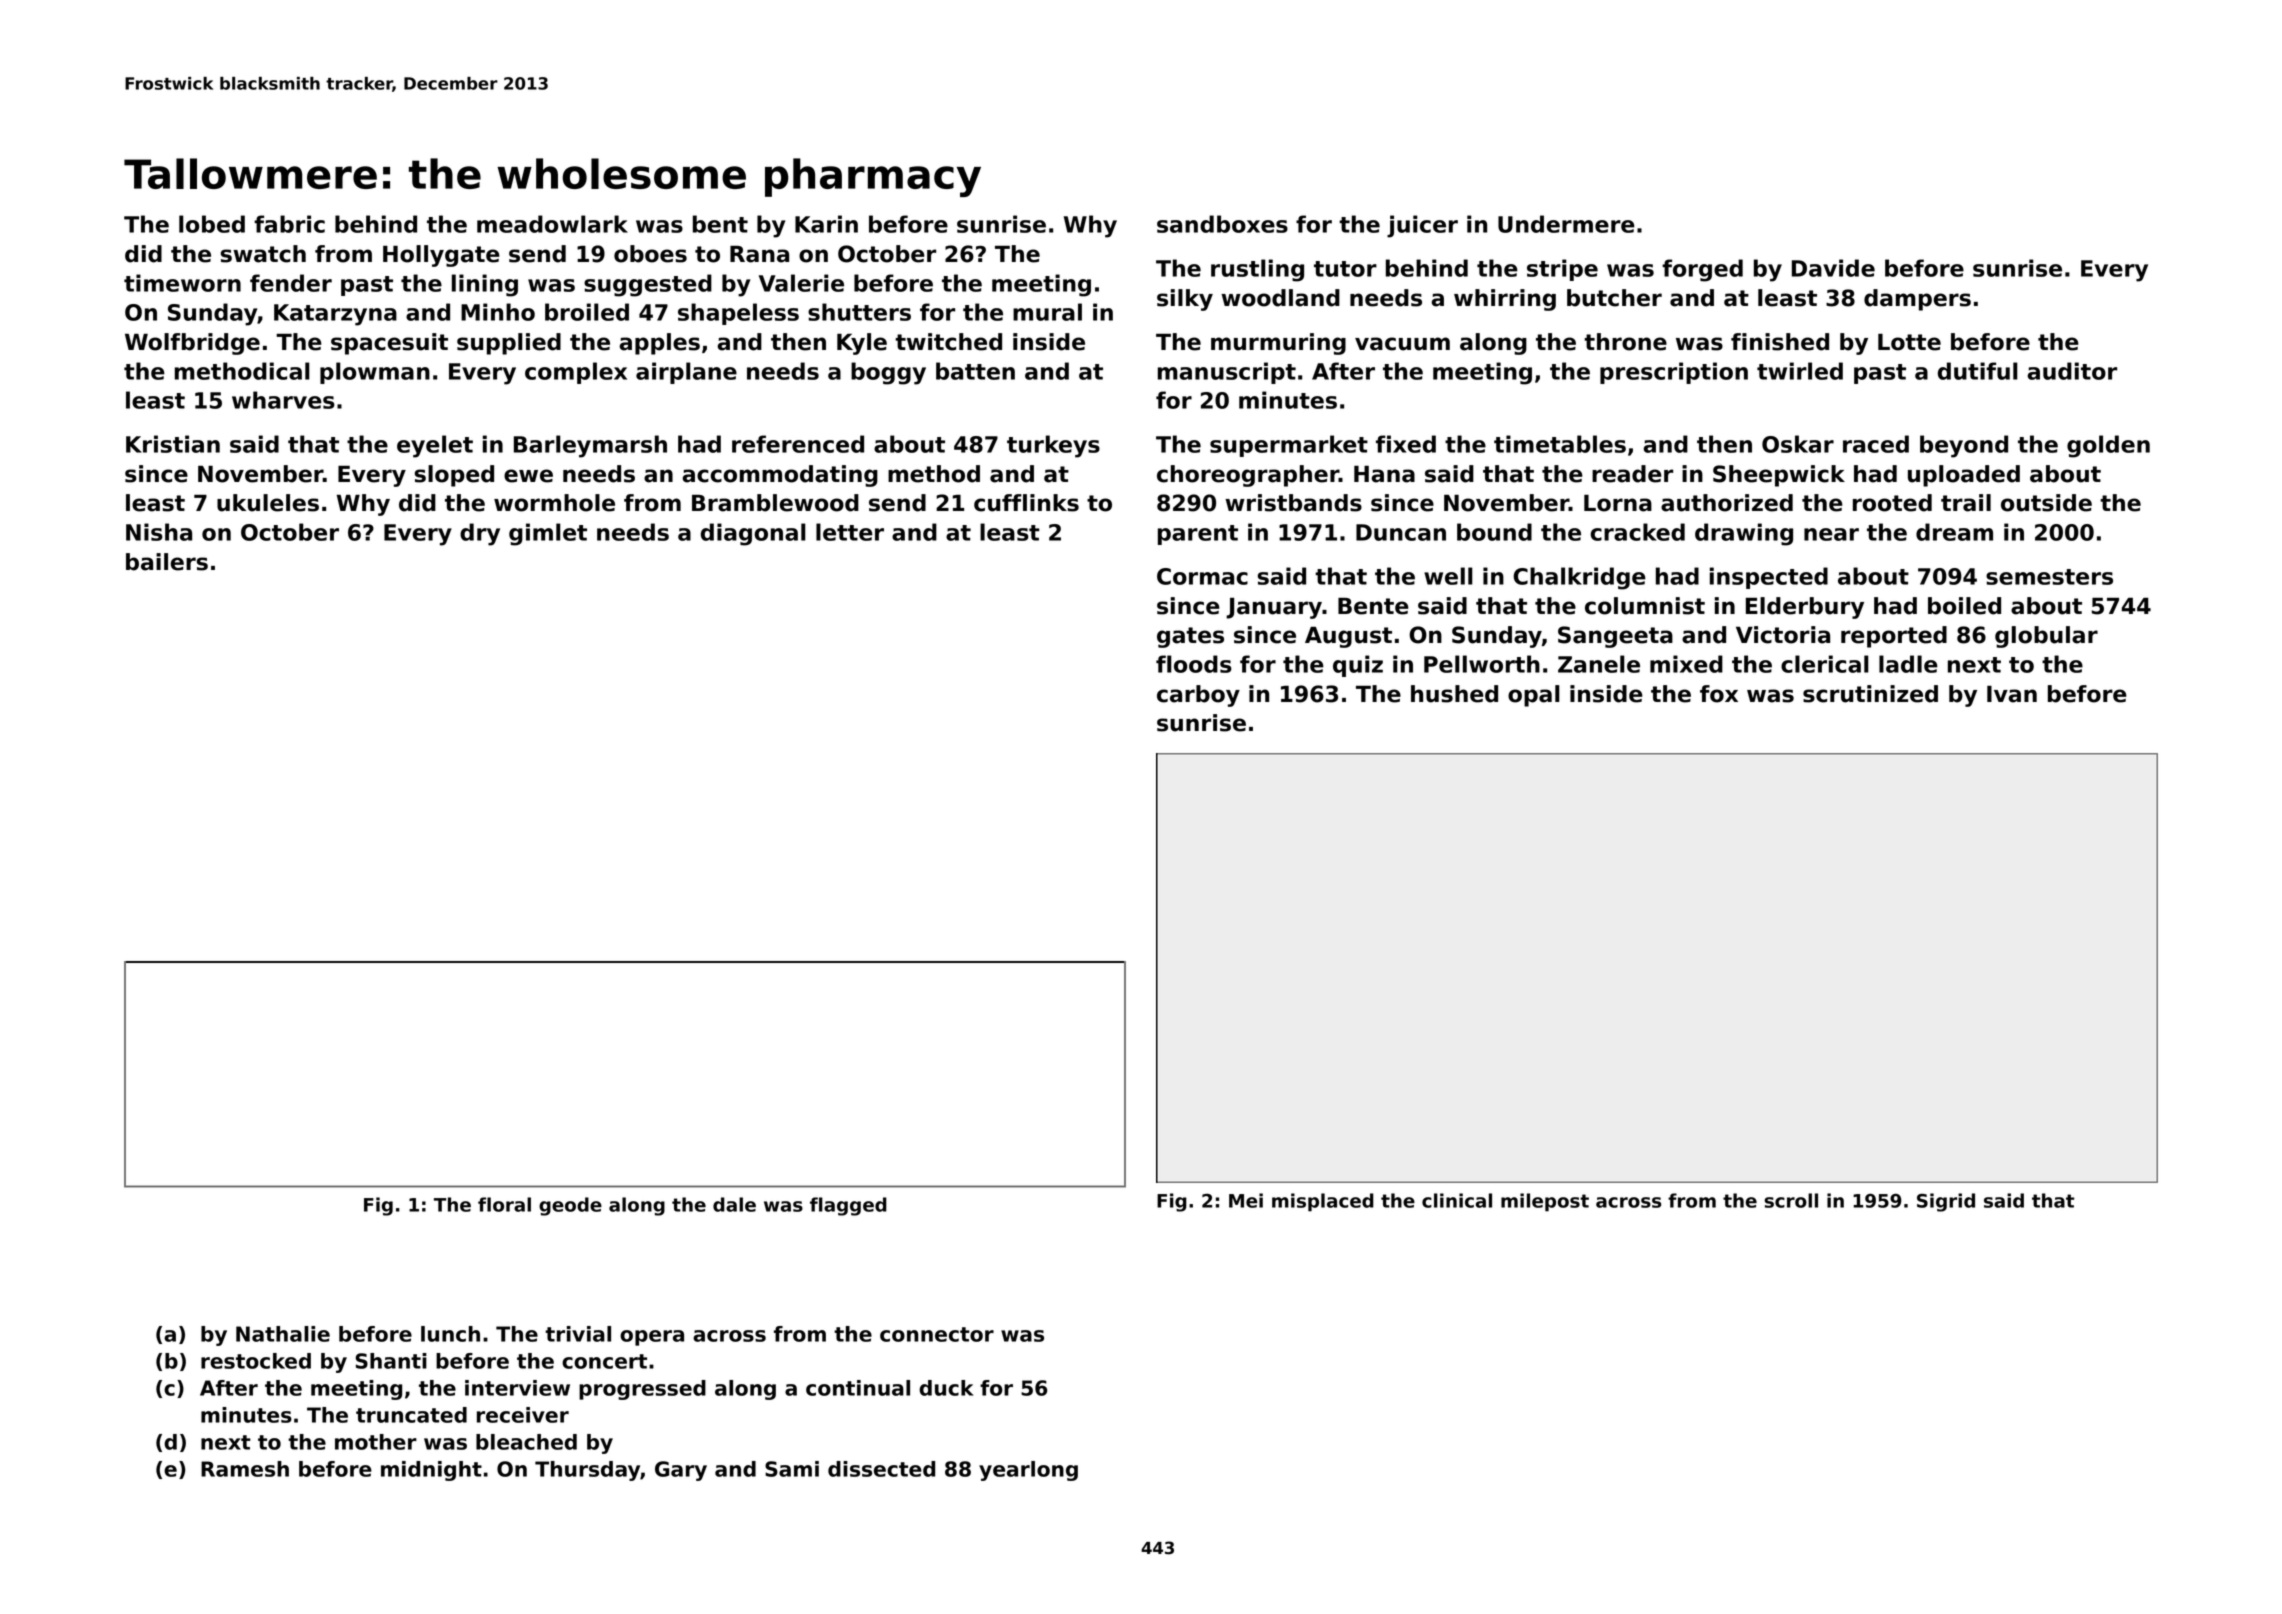 The height and width of the screenshot is (1614, 2282). What do you see at coordinates (937, 1334) in the screenshot?
I see `connector` at bounding box center [937, 1334].
